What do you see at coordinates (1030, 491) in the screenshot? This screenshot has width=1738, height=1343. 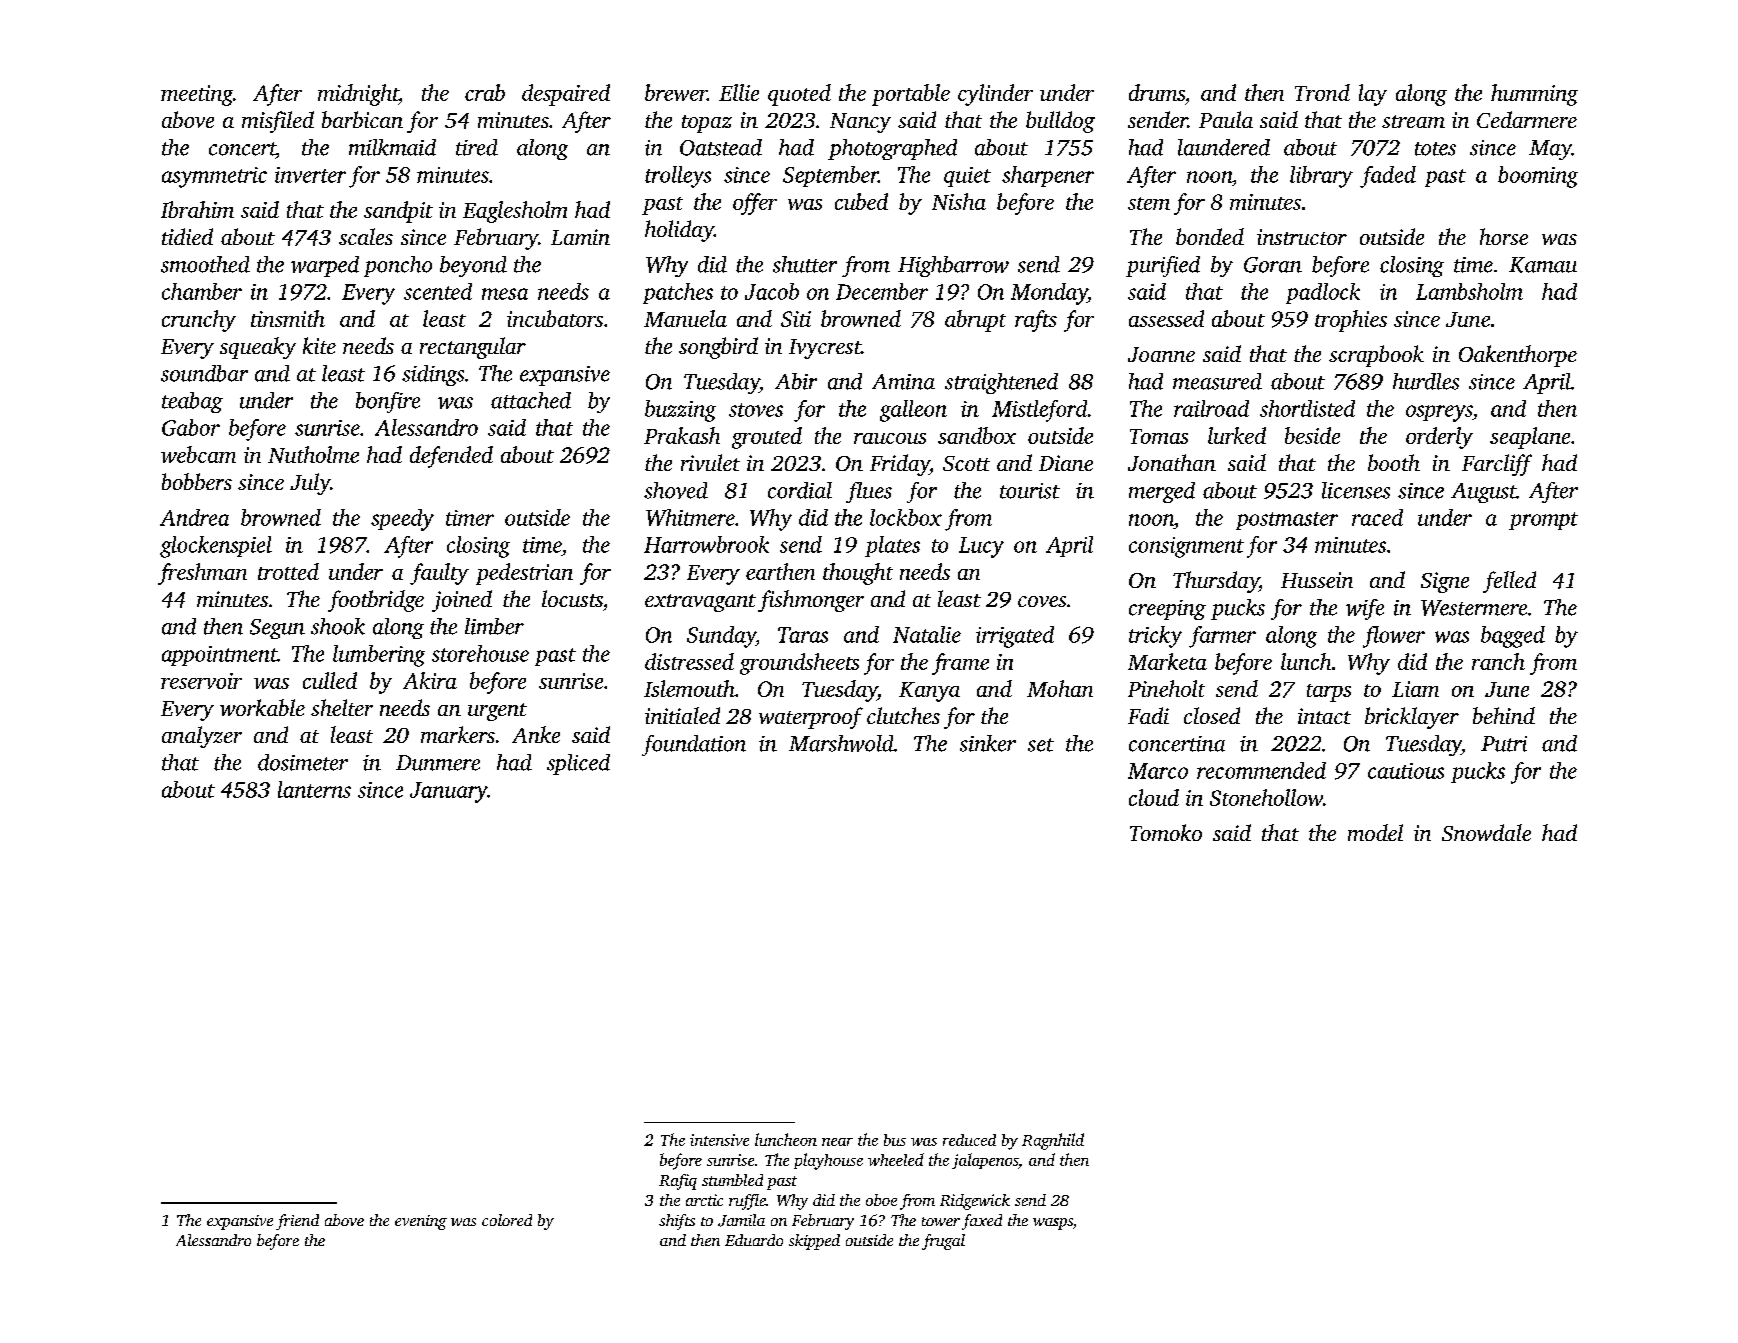 I see `tourist` at bounding box center [1030, 491].
